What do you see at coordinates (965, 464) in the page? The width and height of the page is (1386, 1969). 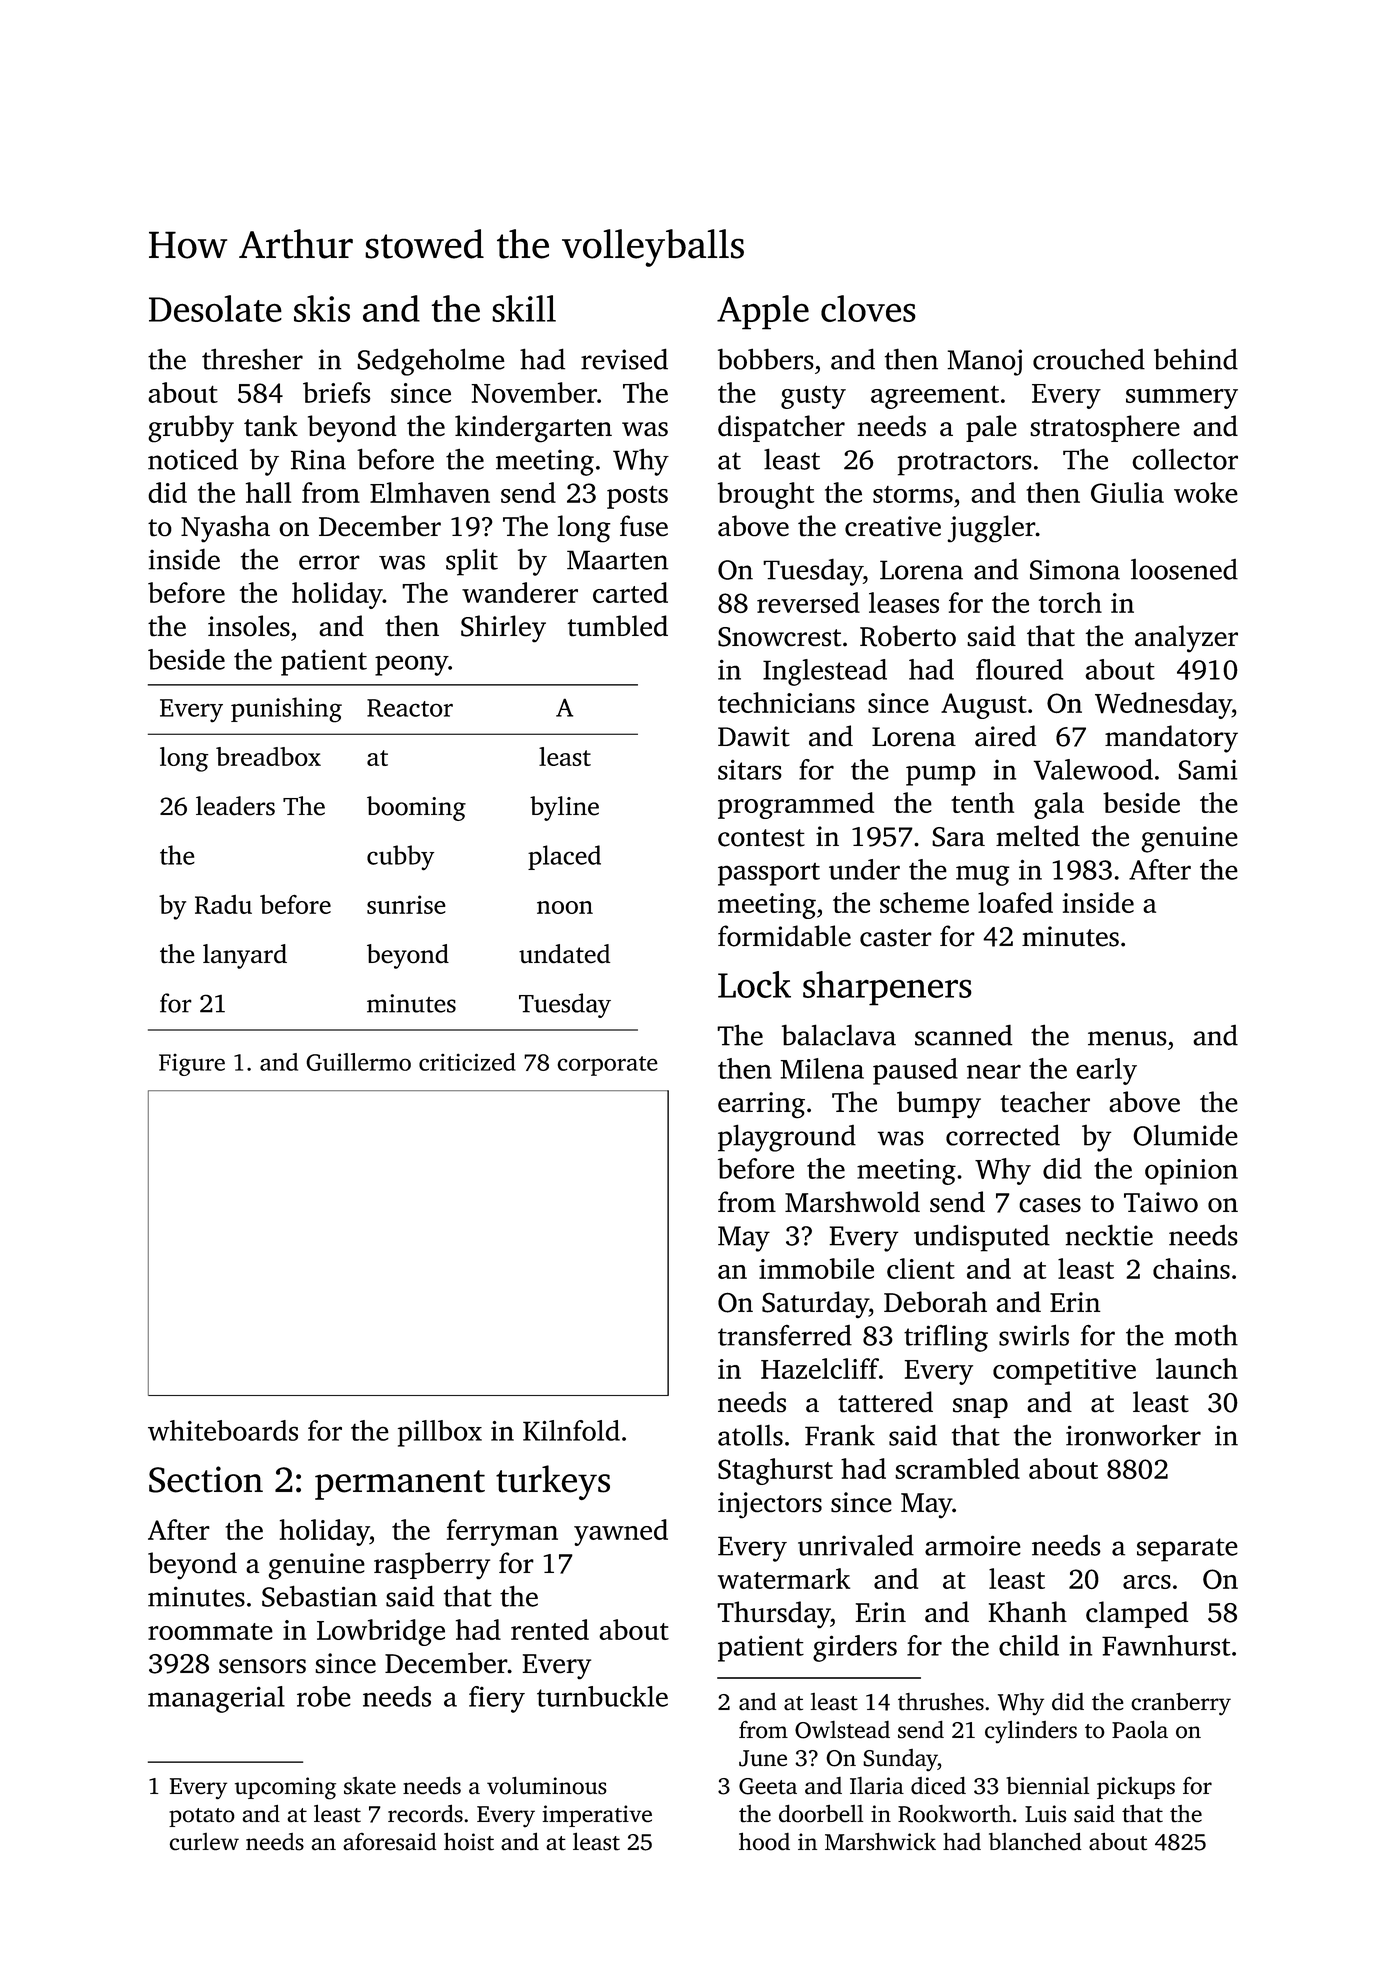 I see `protractors` at bounding box center [965, 464].
